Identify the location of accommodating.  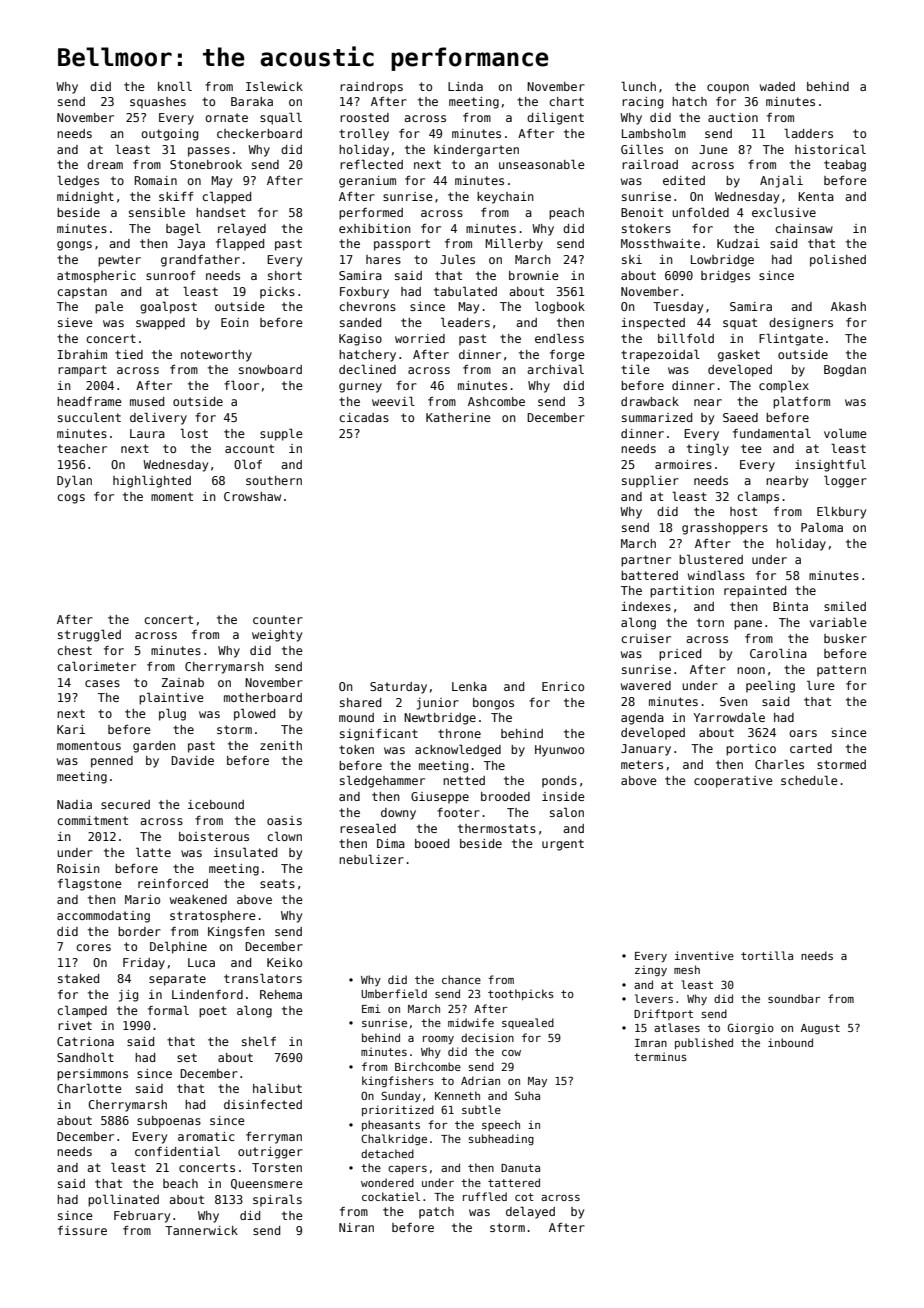
(103, 917).
